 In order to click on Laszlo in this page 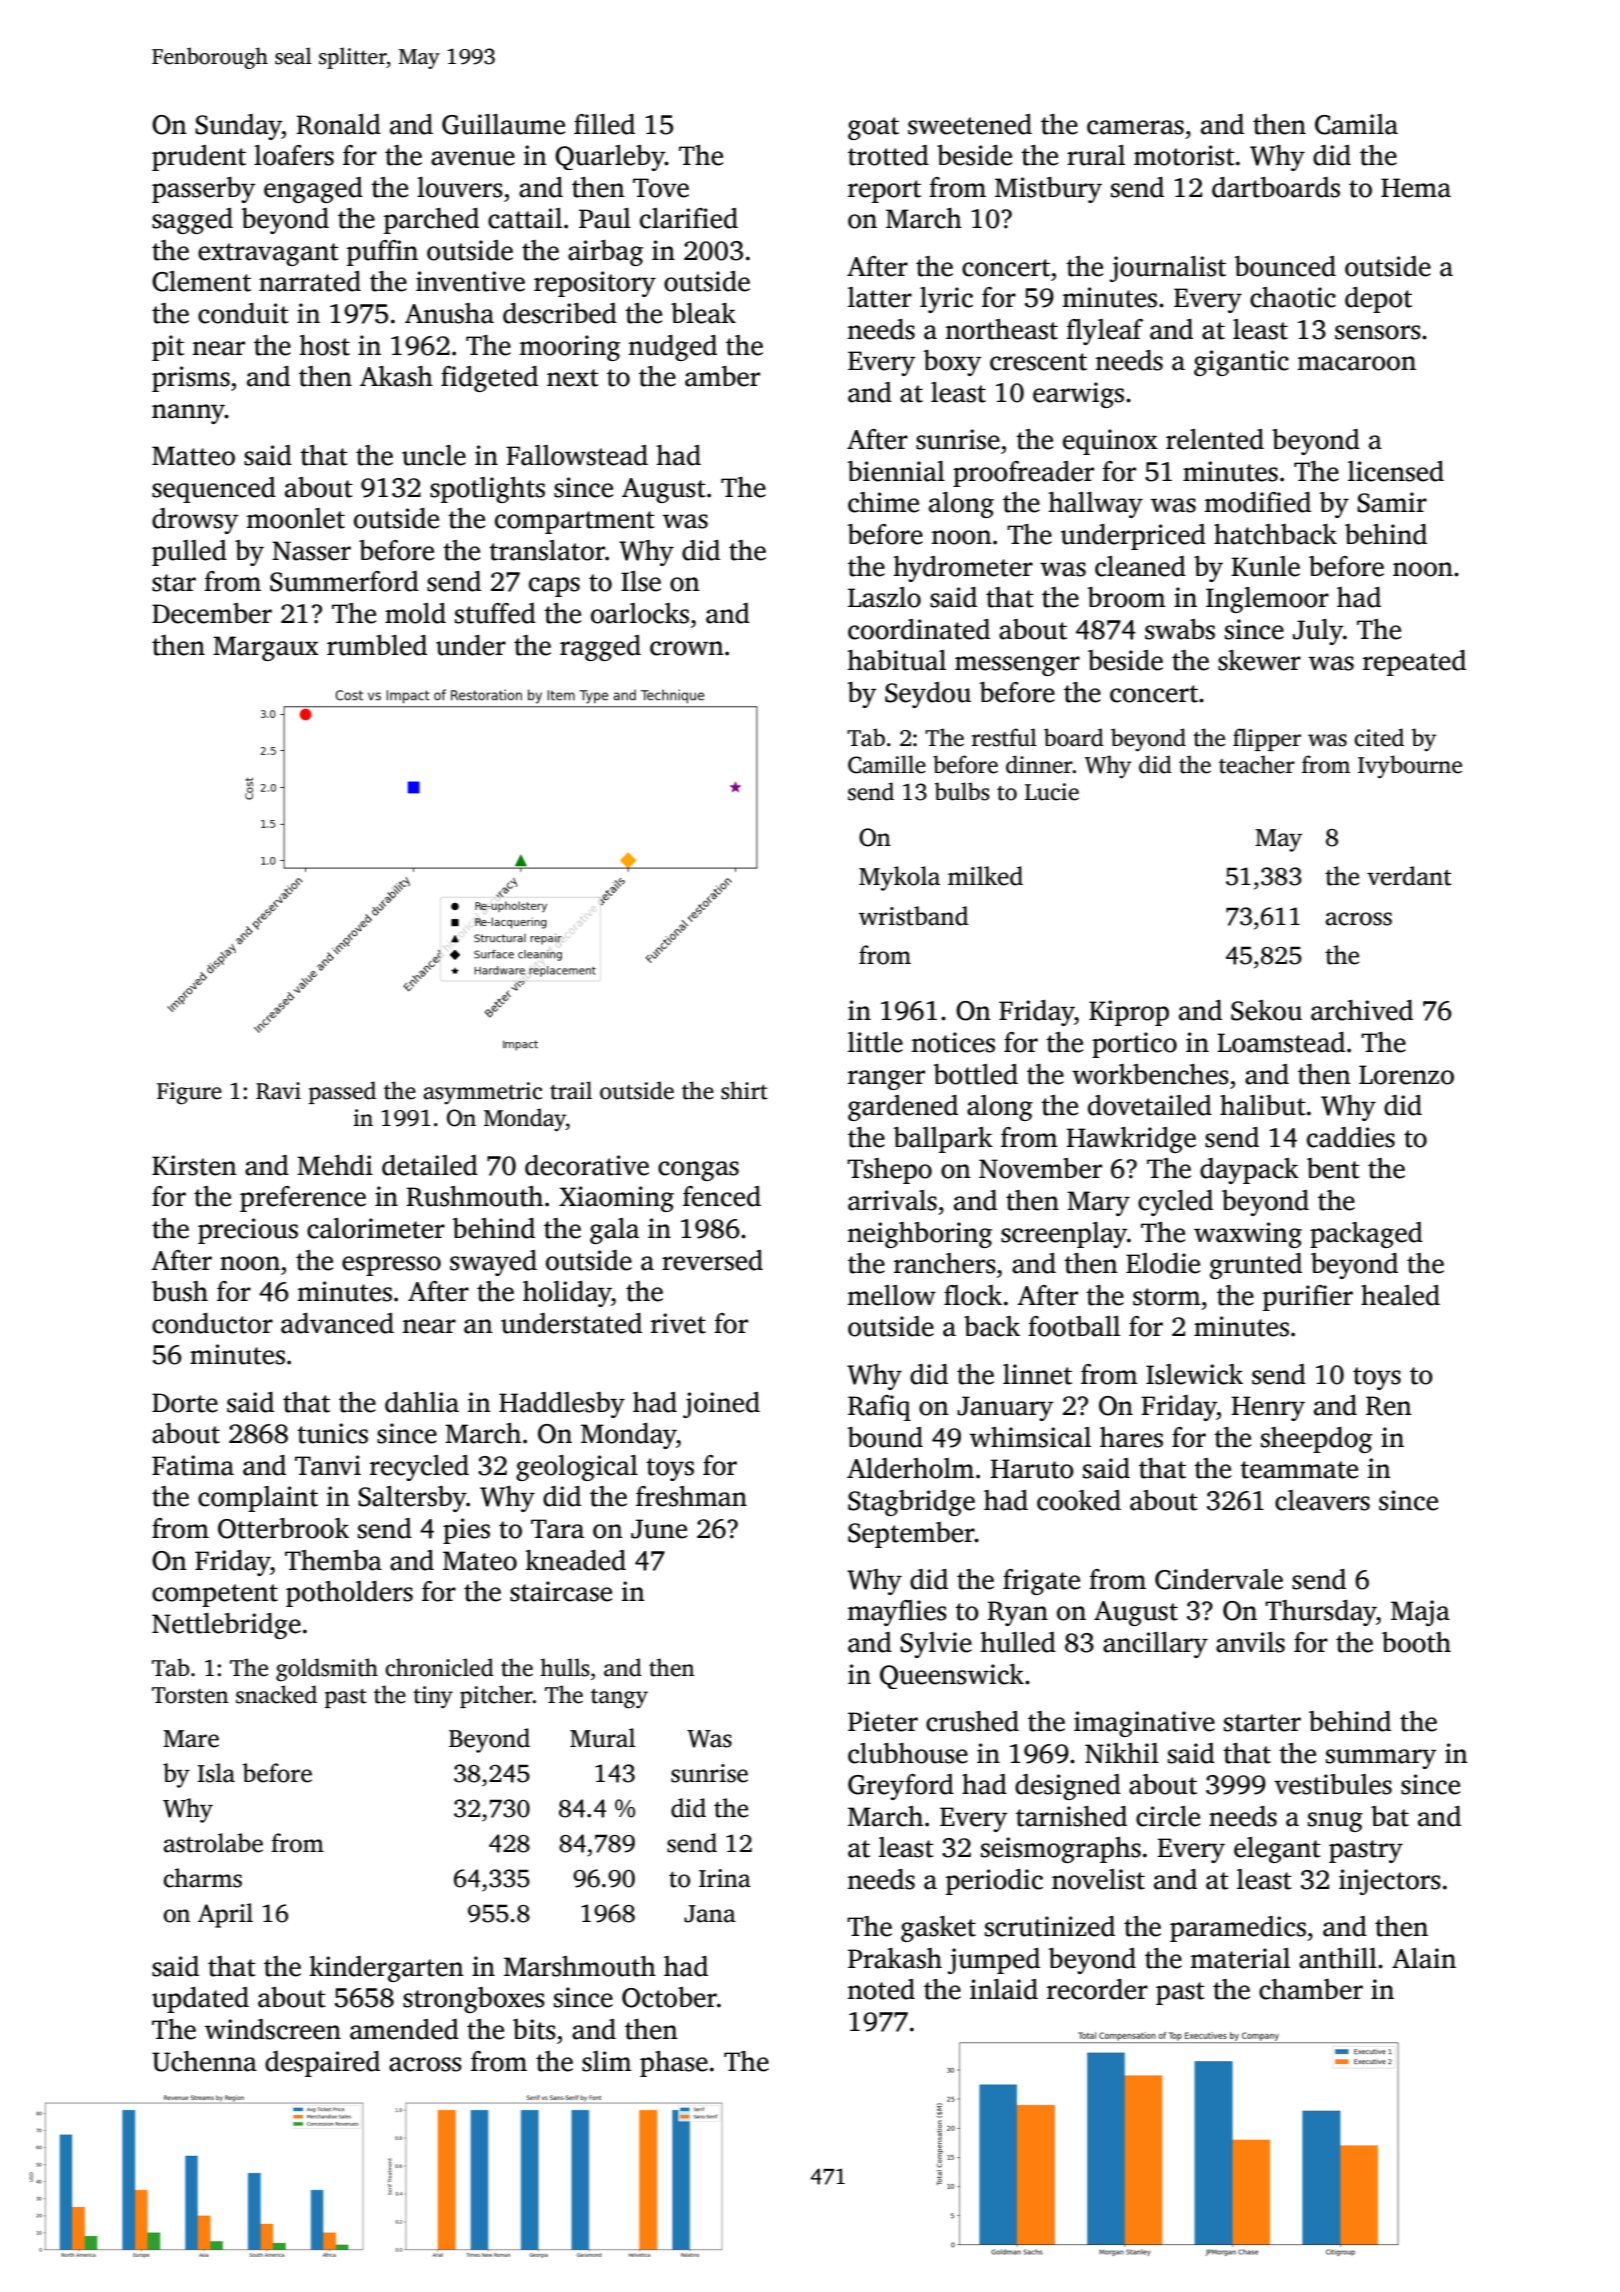, I will do `click(884, 597)`.
